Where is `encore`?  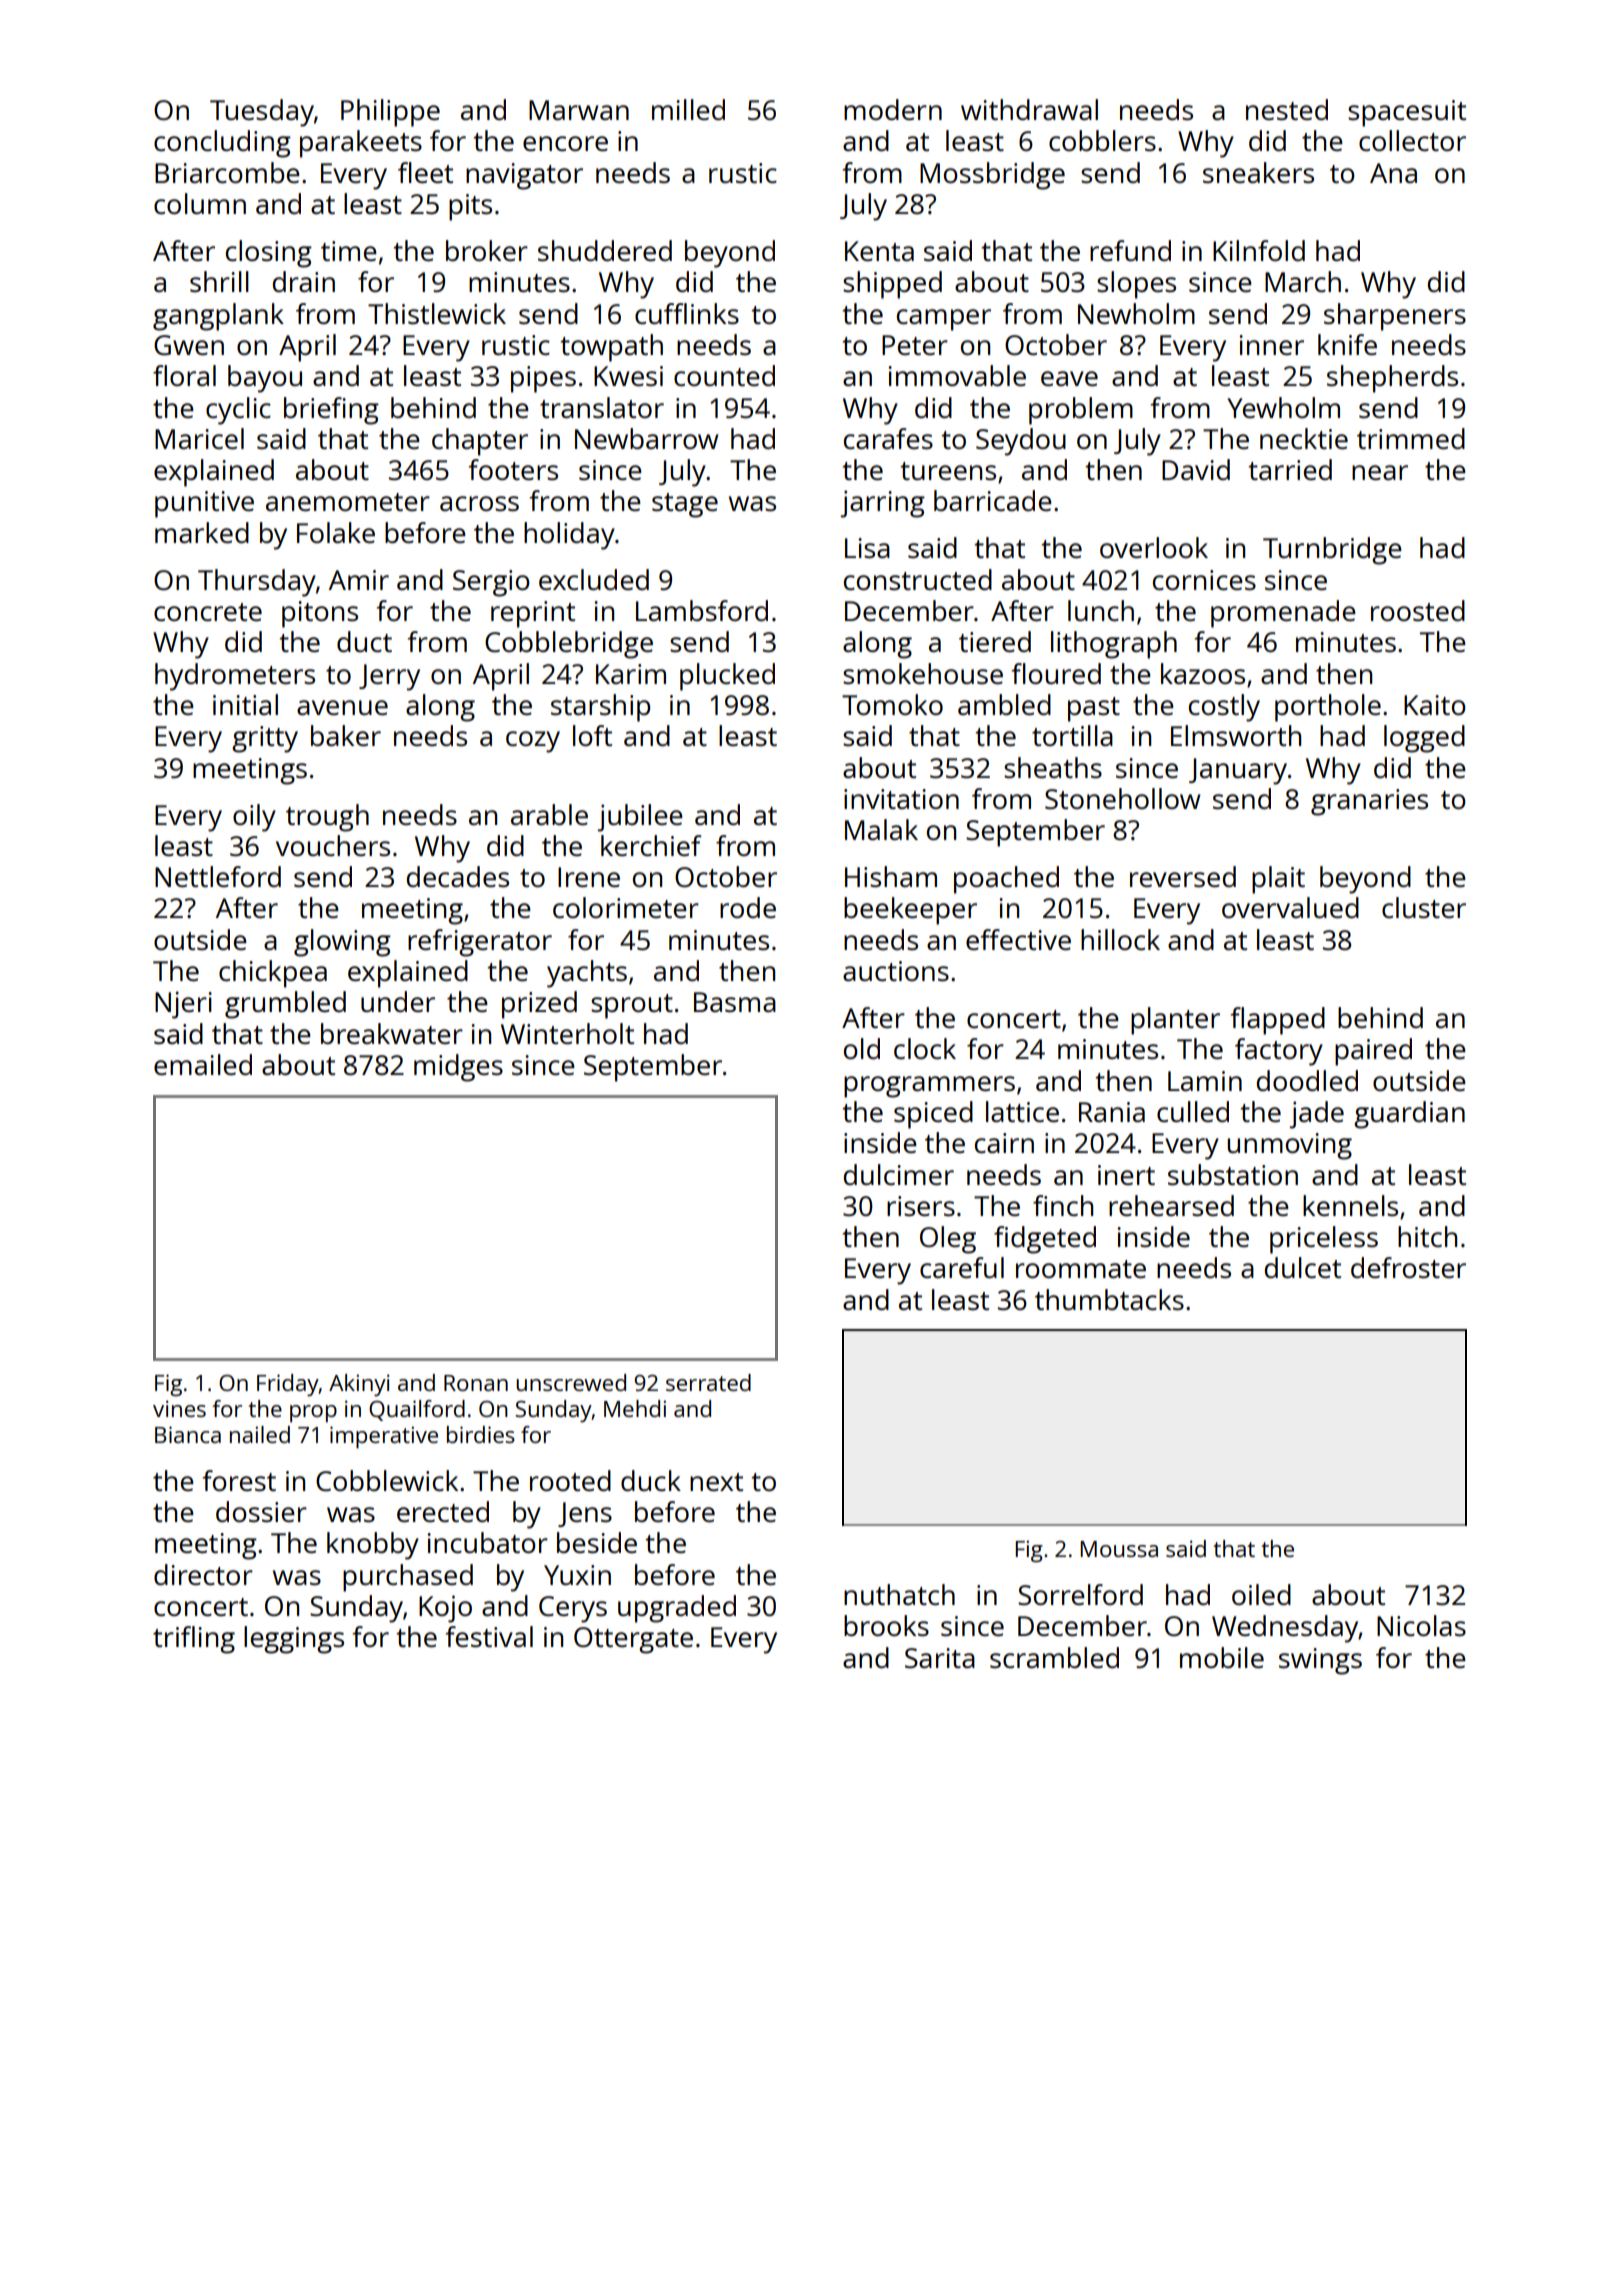 encore is located at coordinates (565, 143).
